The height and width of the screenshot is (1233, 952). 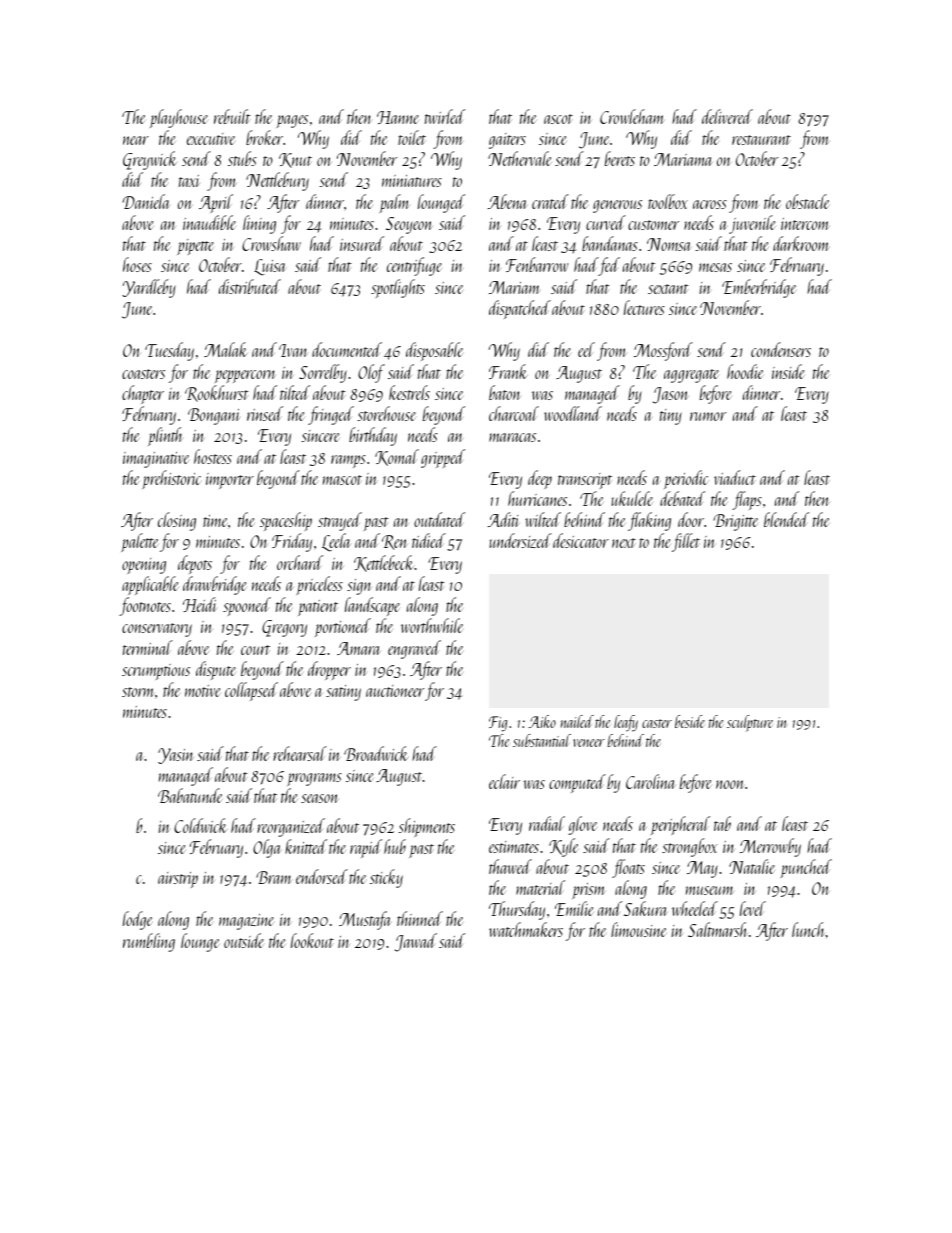 What do you see at coordinates (190, 795) in the screenshot?
I see `Babatunde` at bounding box center [190, 795].
